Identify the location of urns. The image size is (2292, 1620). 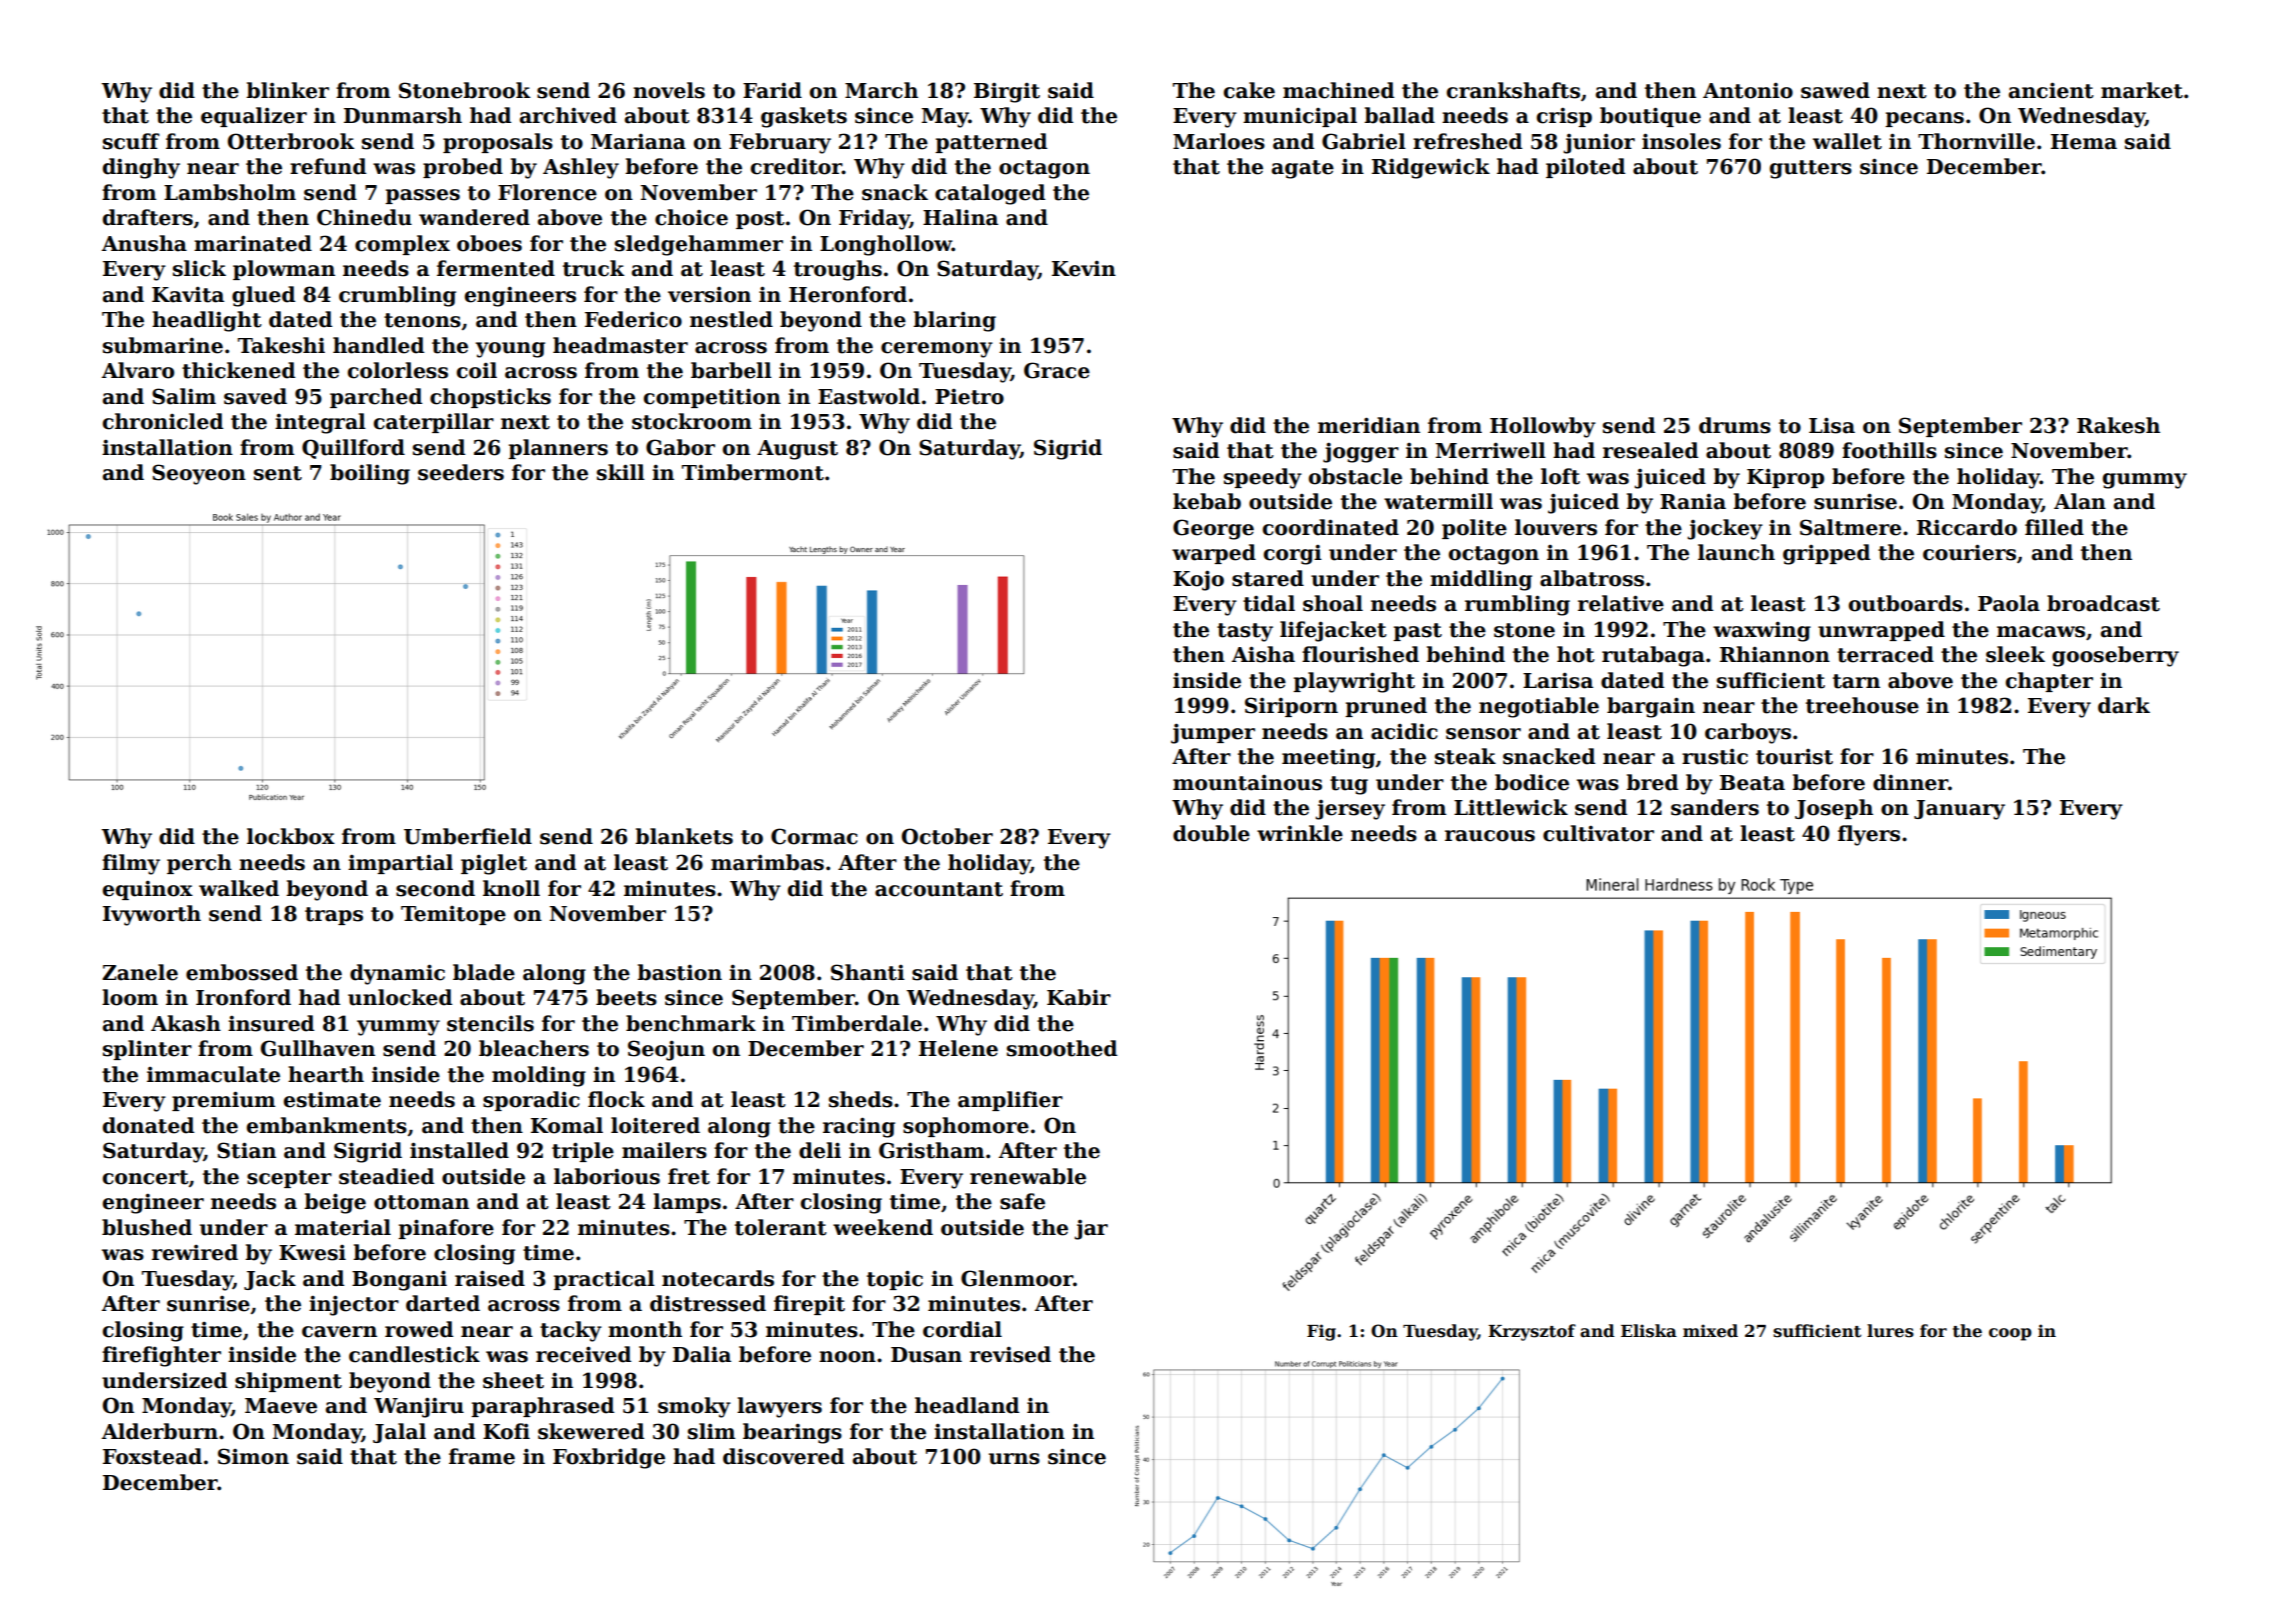
(1014, 1459).
